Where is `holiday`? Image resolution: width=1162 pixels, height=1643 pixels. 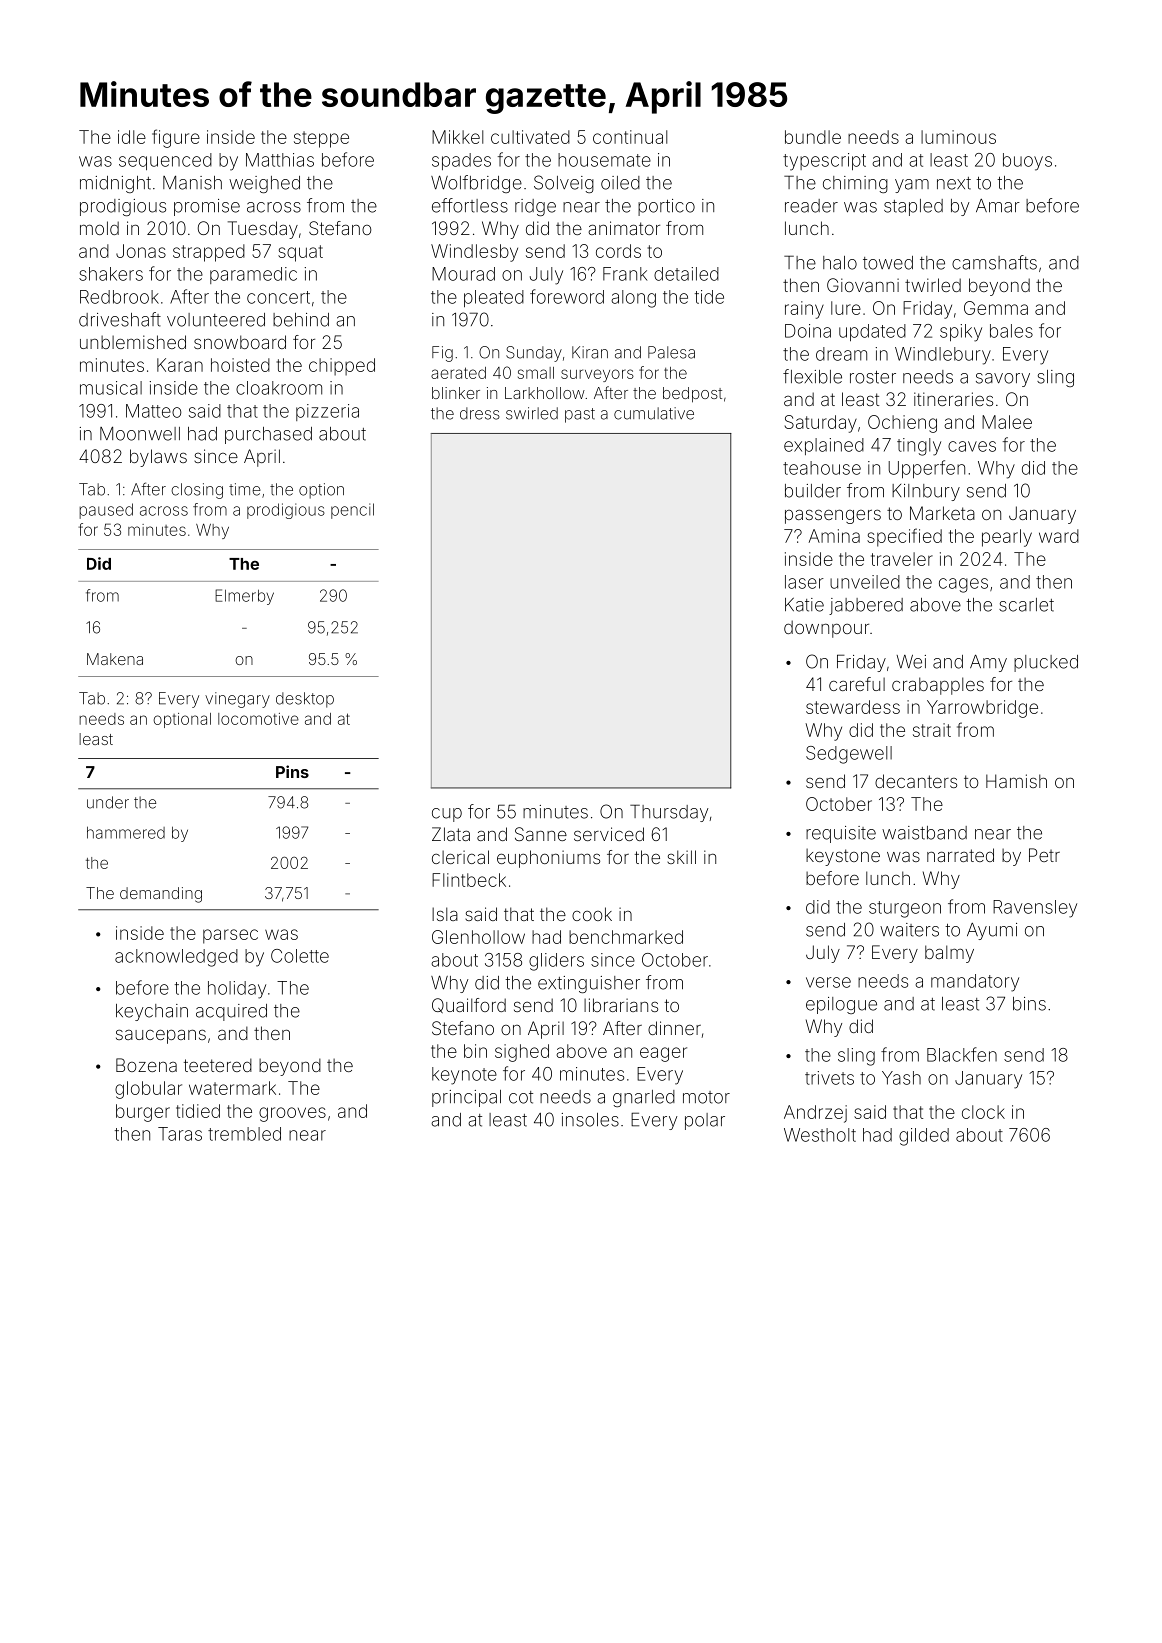 holiday is located at coordinates (237, 990).
